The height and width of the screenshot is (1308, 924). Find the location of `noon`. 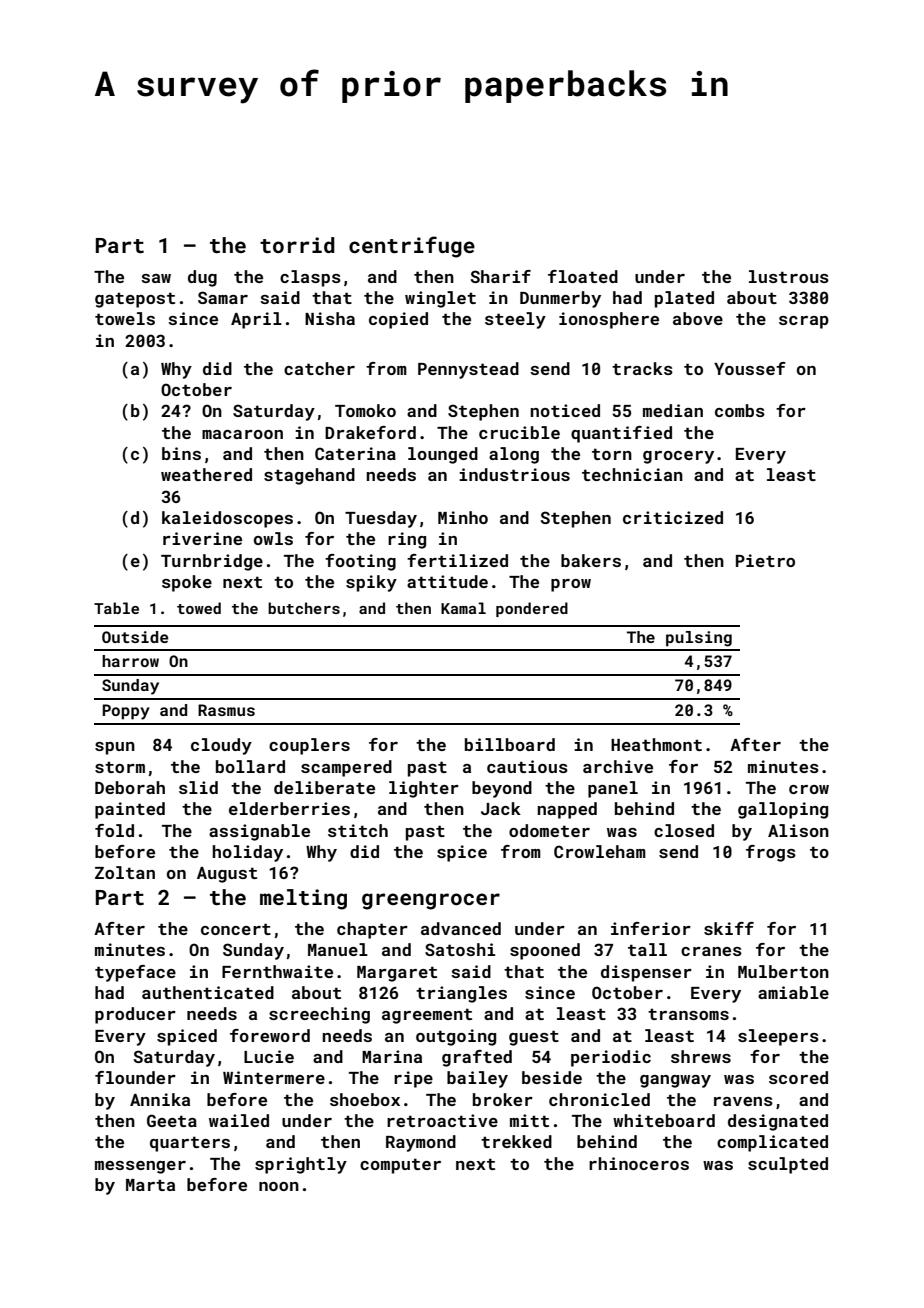

noon is located at coordinates (279, 1186).
